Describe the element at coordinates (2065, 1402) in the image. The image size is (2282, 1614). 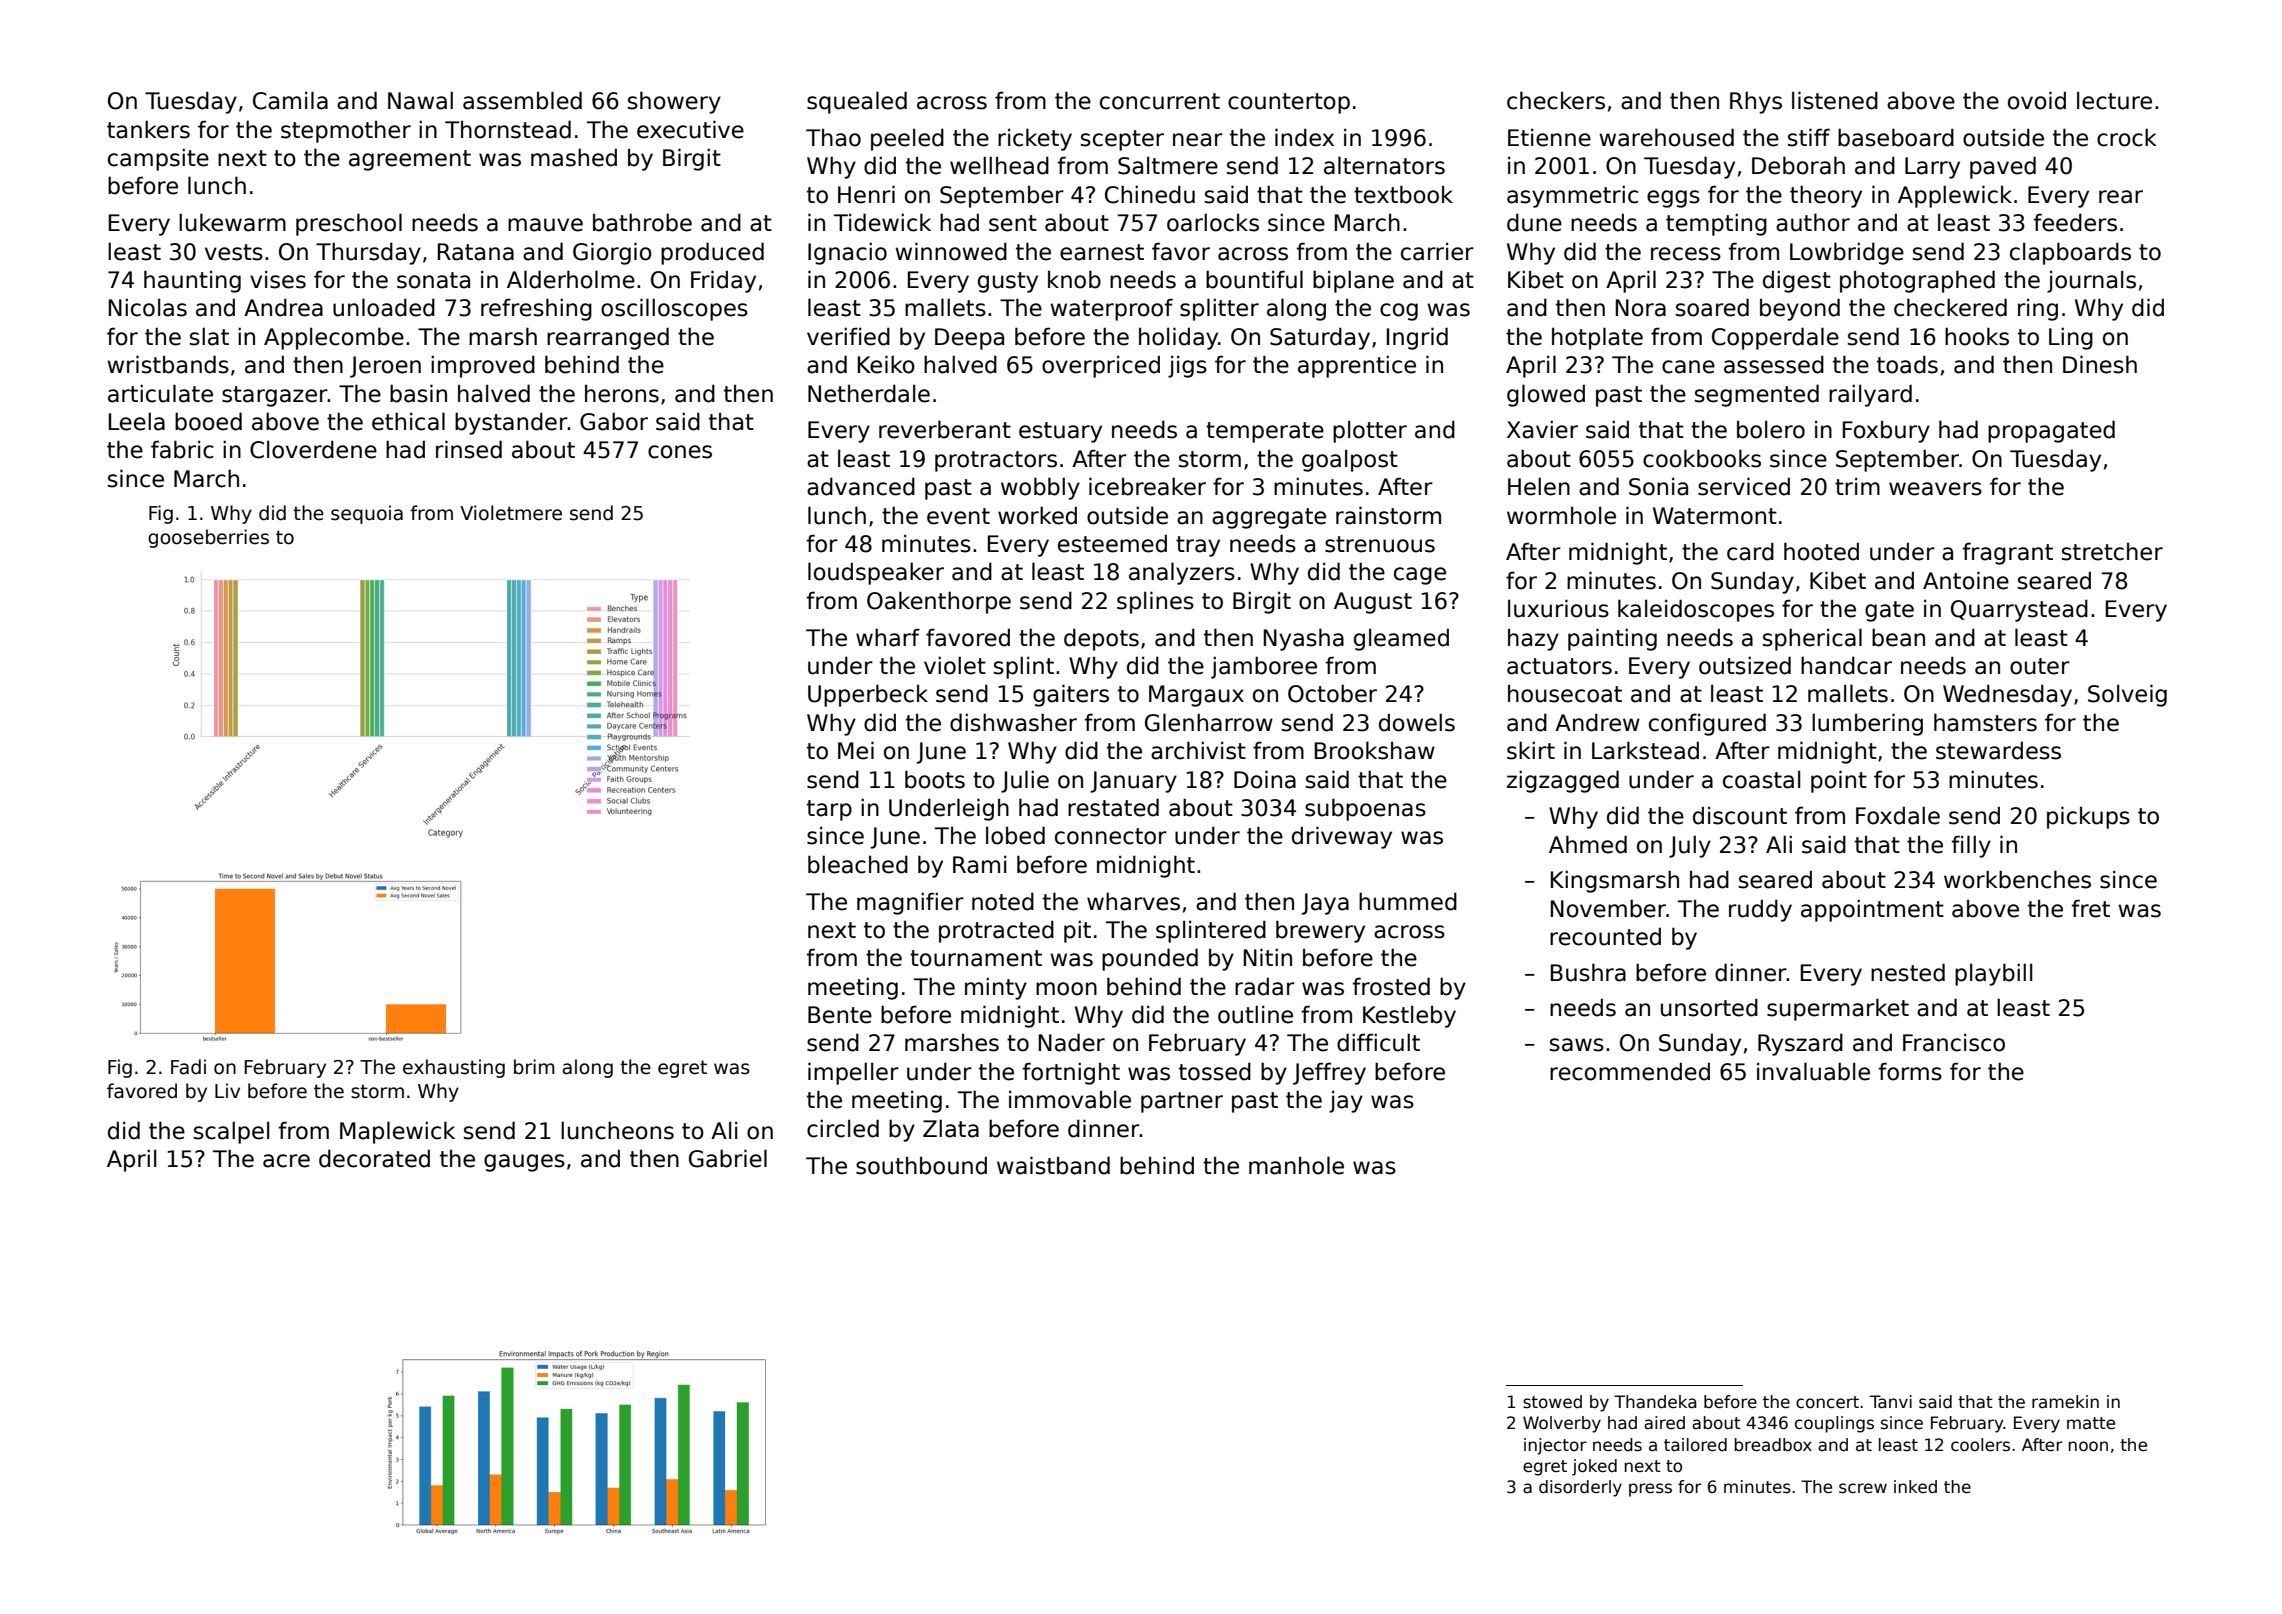
I see `ramekin` at that location.
